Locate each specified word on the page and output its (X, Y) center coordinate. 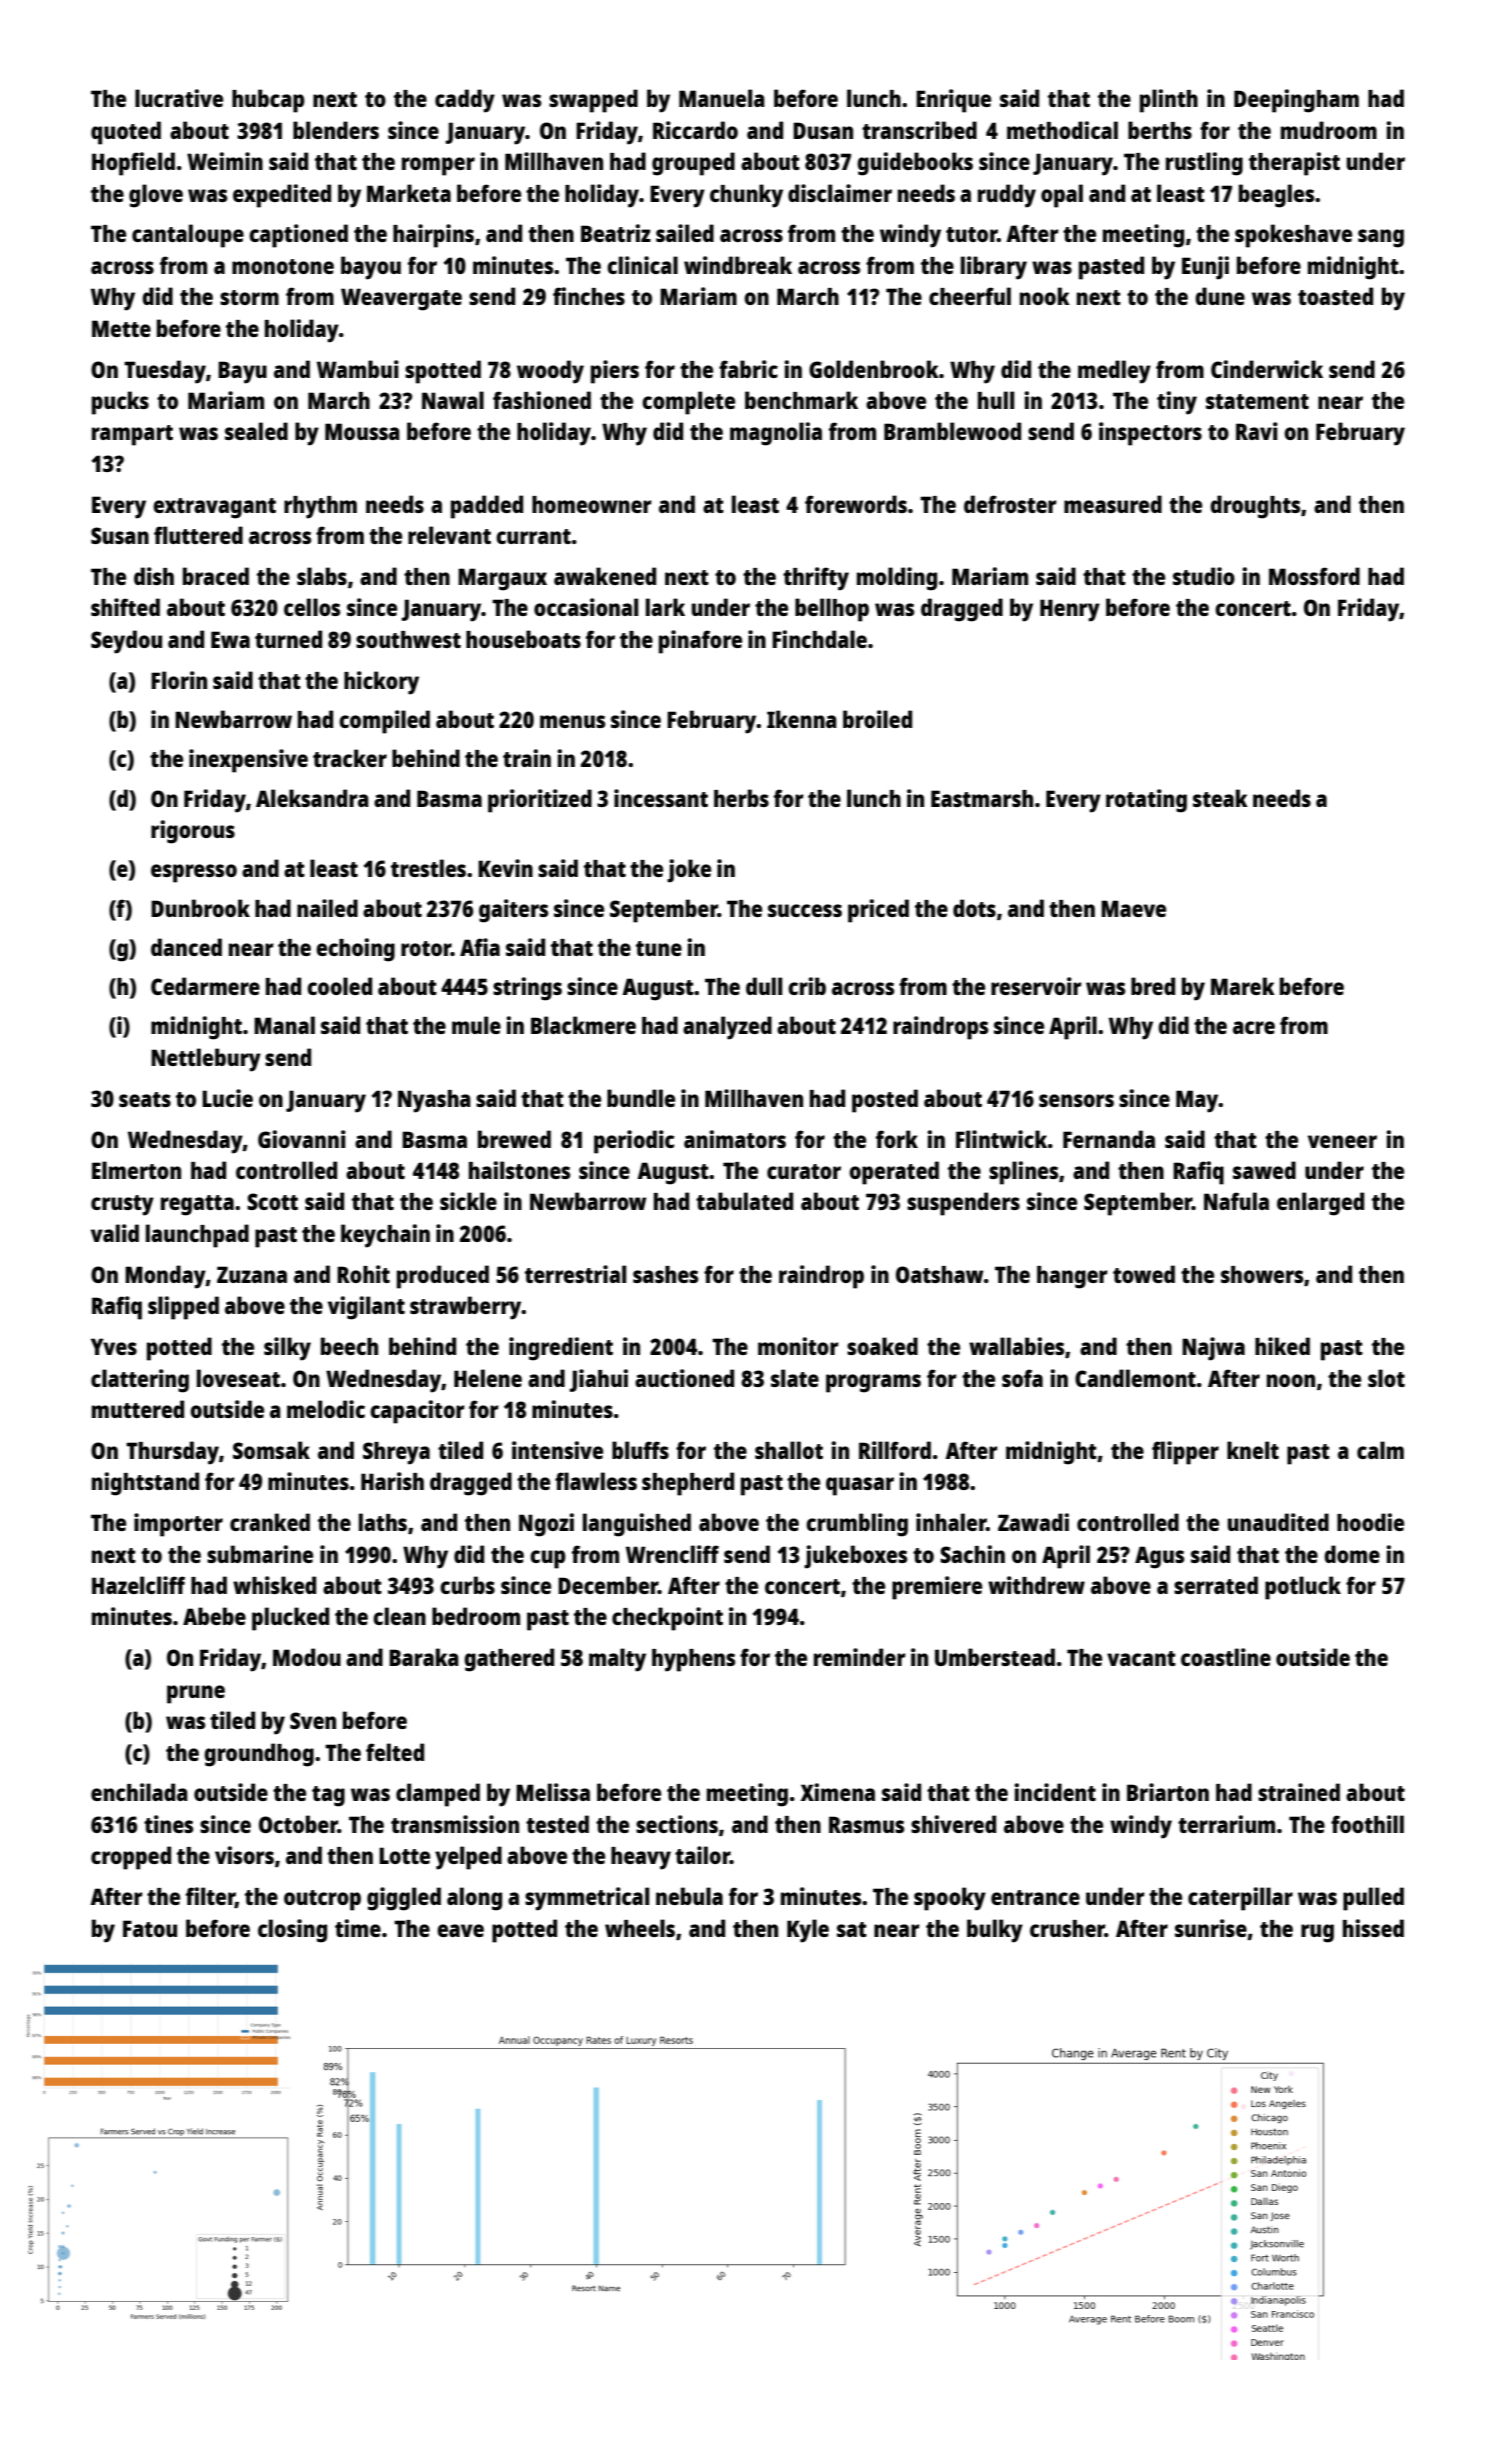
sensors (1076, 1100)
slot (1386, 1378)
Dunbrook (200, 908)
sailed (685, 233)
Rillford (895, 1450)
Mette (121, 328)
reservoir (1036, 986)
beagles (1276, 196)
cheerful (970, 296)
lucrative (179, 98)
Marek (1243, 986)
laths (383, 1522)
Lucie (227, 1098)
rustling (1204, 164)
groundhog (259, 1755)
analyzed (727, 1028)
